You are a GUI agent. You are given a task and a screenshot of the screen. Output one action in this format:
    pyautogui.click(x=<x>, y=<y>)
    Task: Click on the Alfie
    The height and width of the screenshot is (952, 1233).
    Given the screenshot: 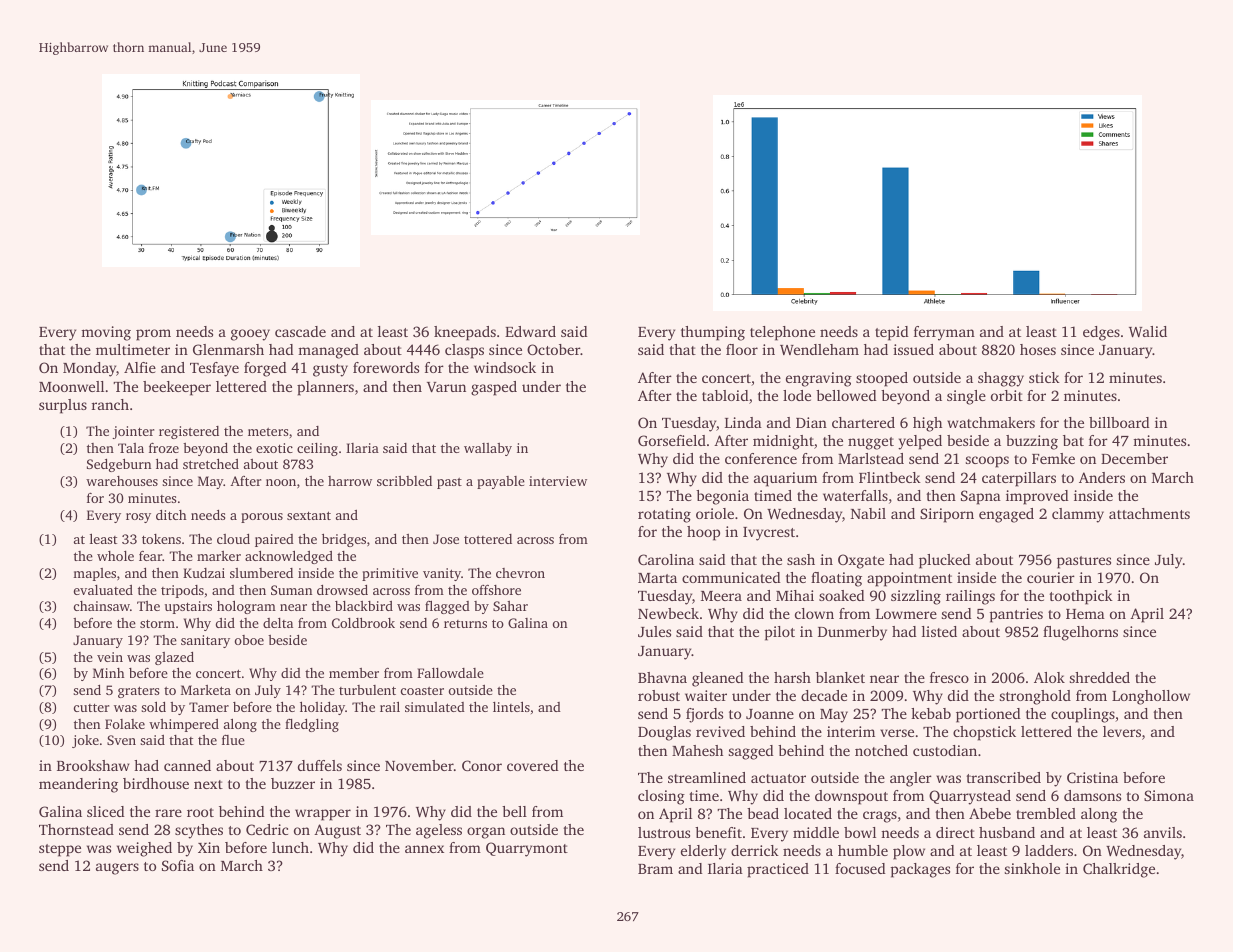 What is the action you would take?
    pyautogui.click(x=140, y=367)
